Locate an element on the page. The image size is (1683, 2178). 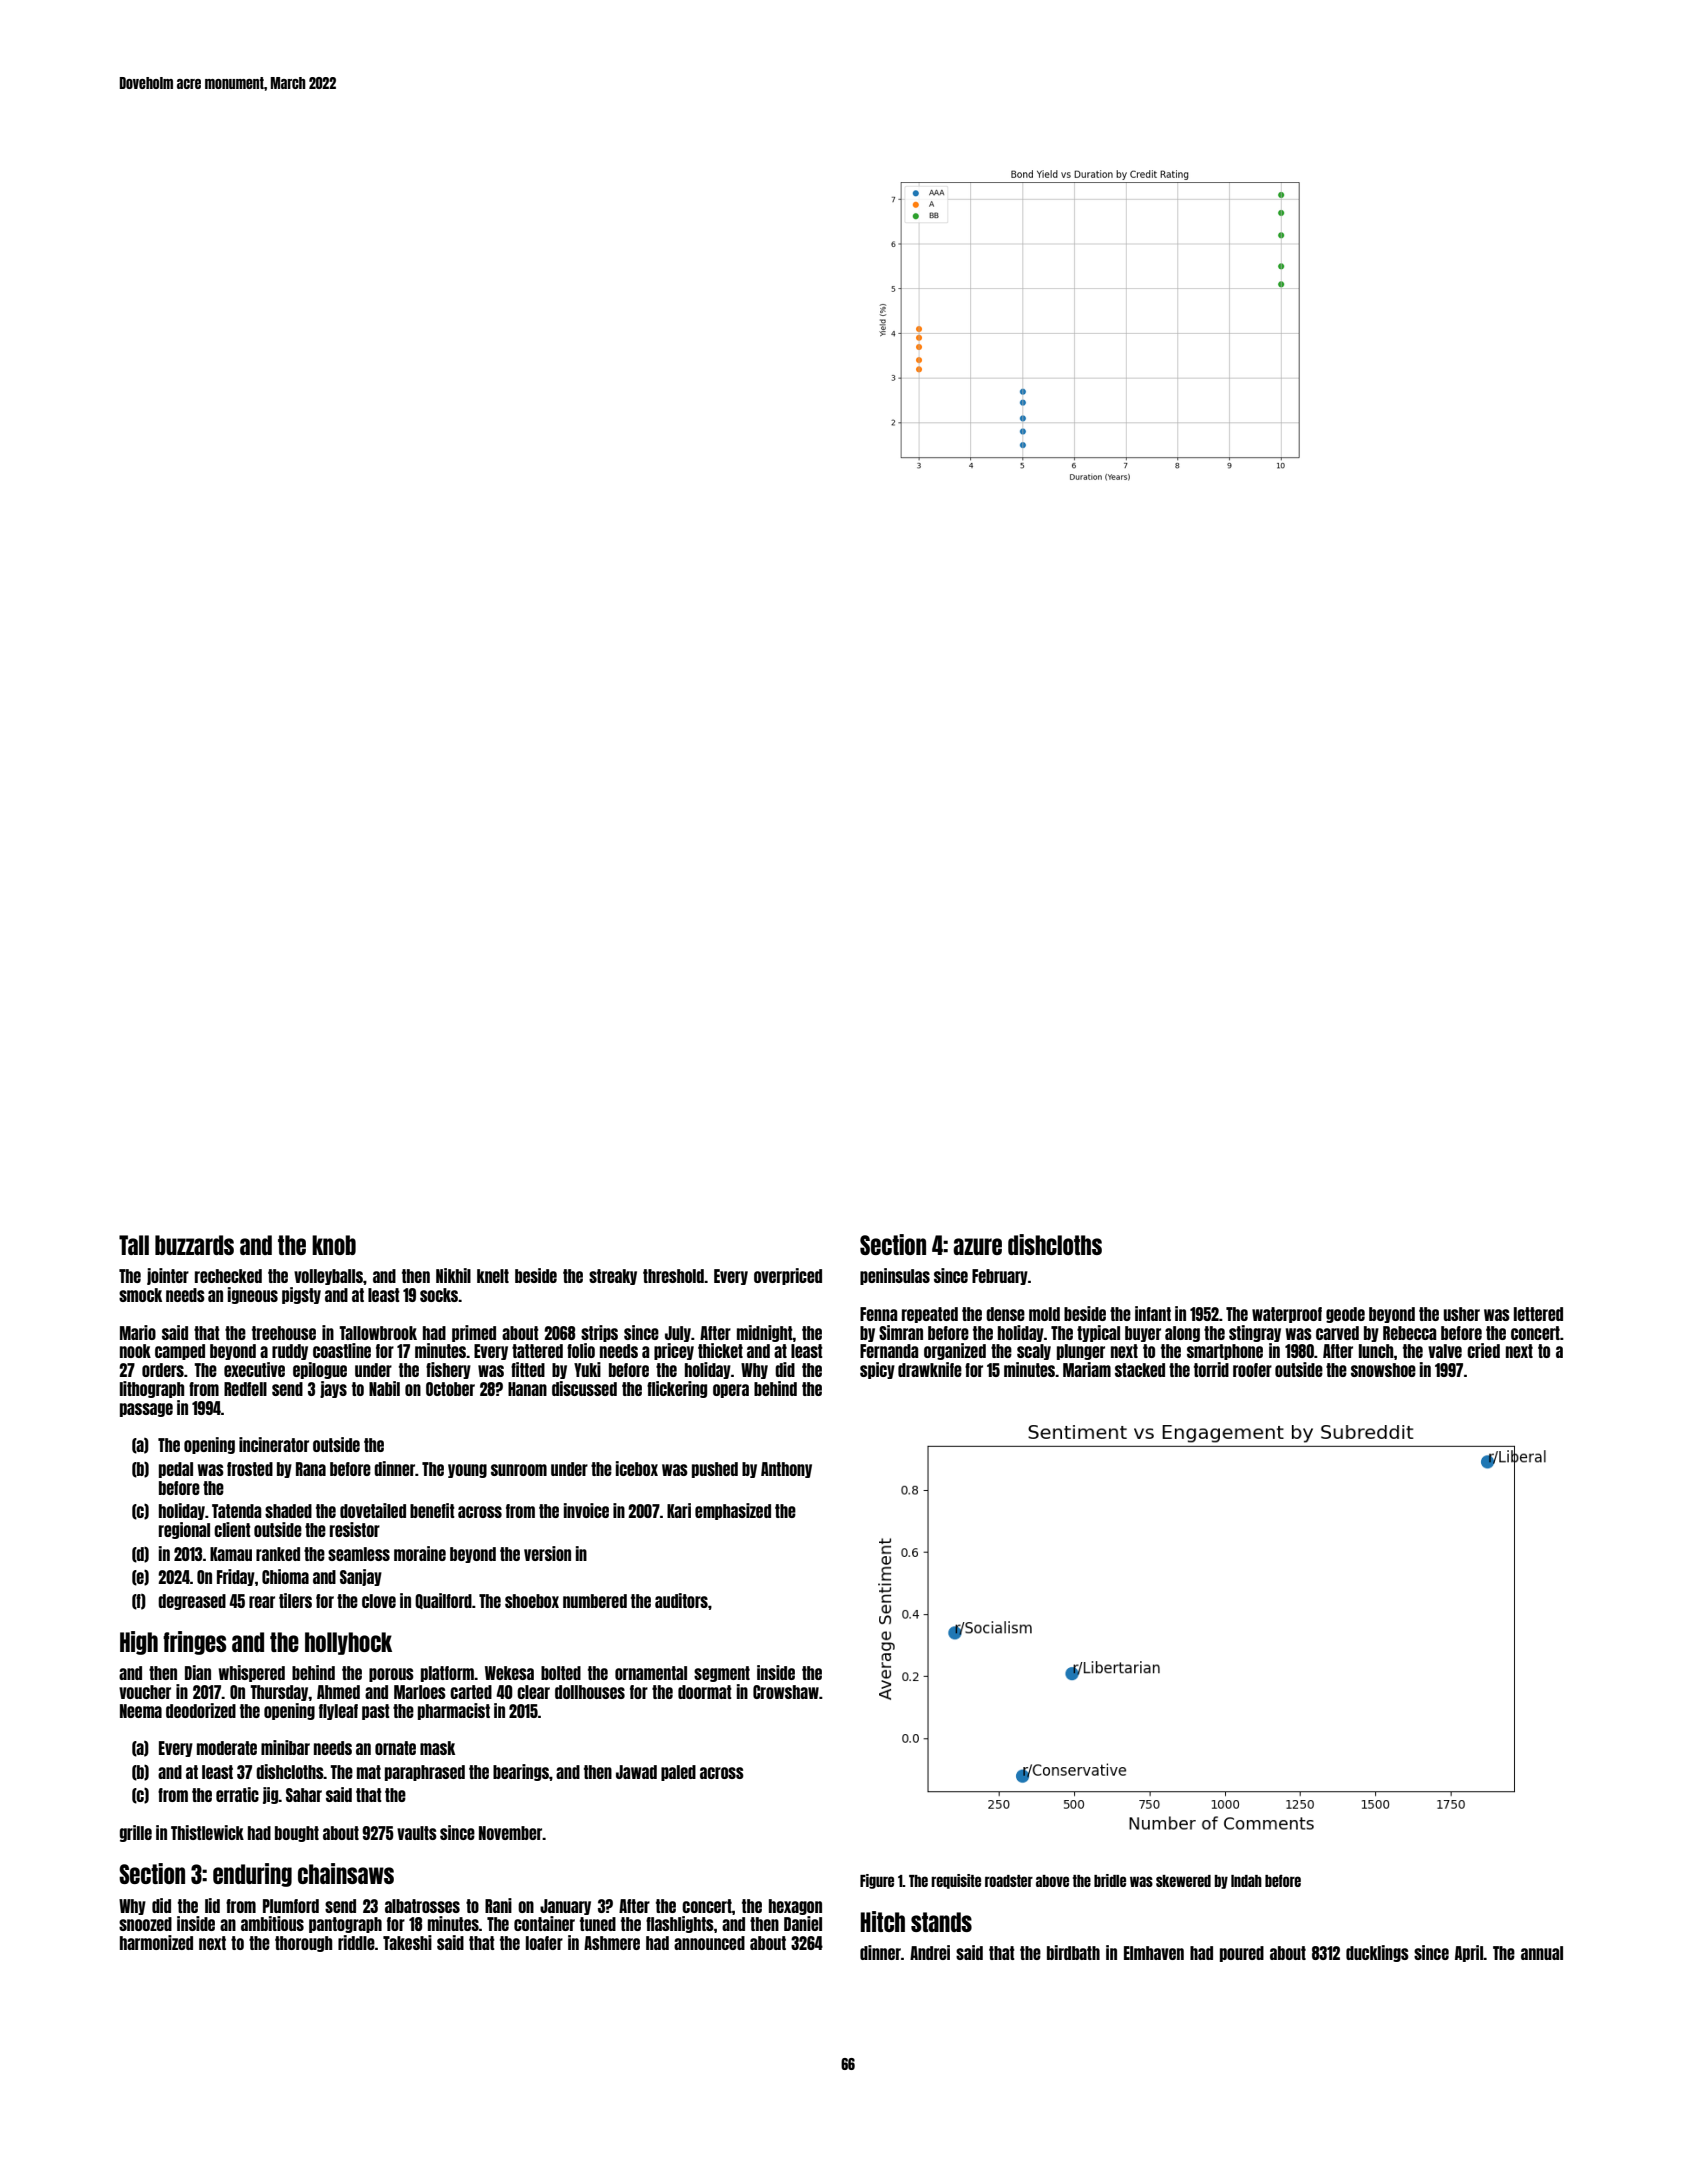
grille is located at coordinates (136, 1833).
